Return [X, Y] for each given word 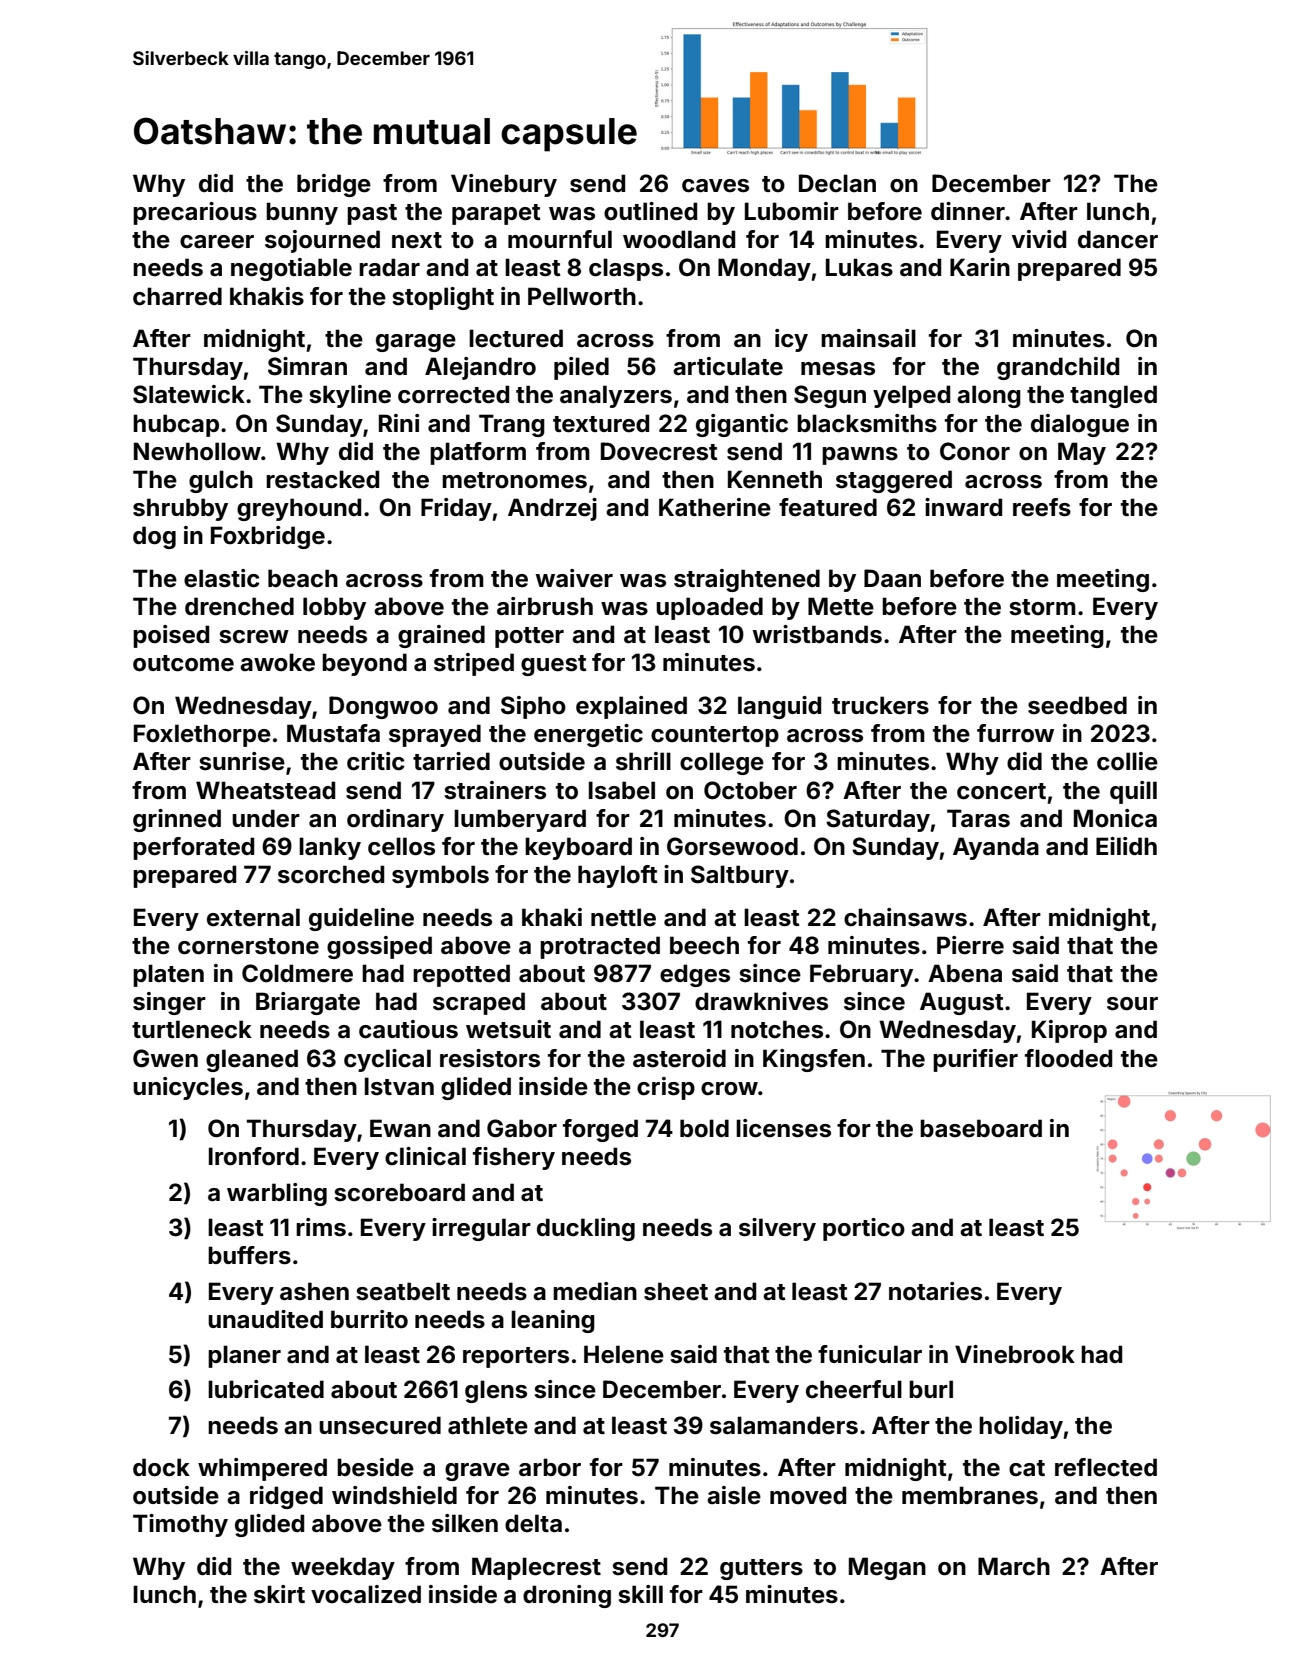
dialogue [1080, 425]
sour [1132, 1004]
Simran [307, 366]
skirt [279, 1594]
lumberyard [520, 820]
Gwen [165, 1058]
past [372, 214]
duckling [586, 1229]
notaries [935, 1291]
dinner [968, 211]
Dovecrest [659, 451]
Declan [837, 183]
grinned [177, 820]
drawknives [761, 1001]
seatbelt [403, 1291]
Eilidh [1126, 846]
